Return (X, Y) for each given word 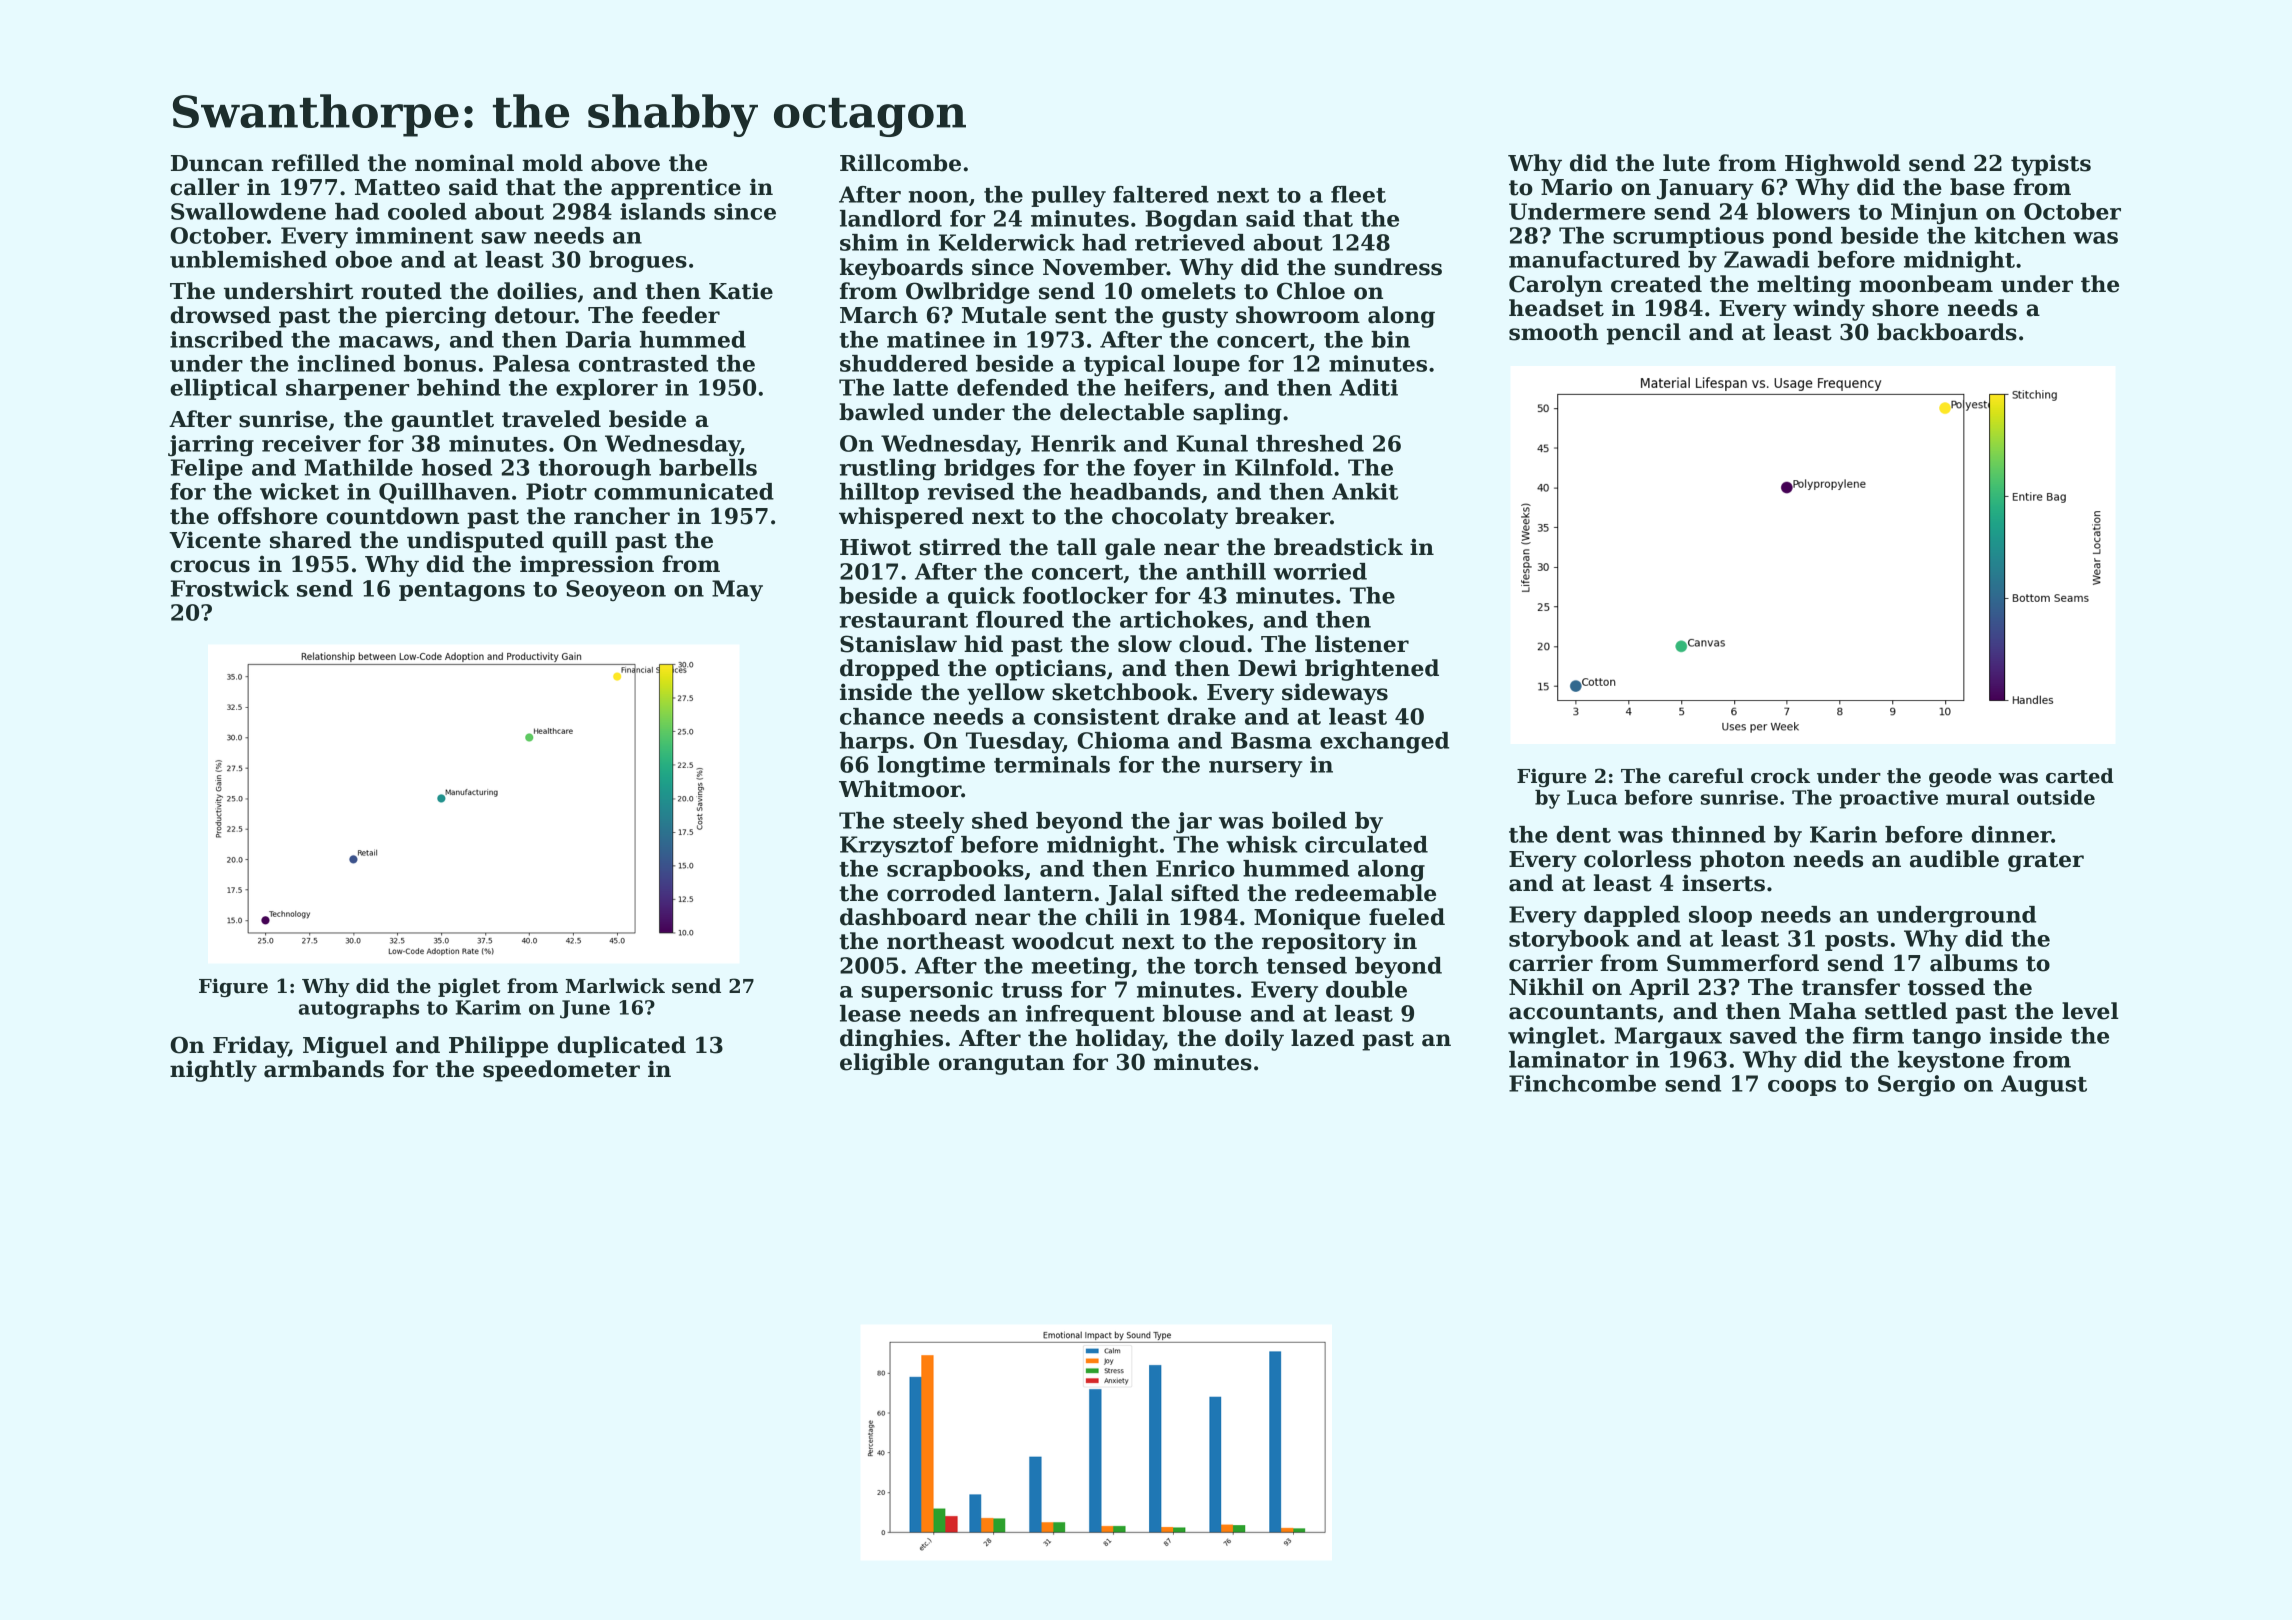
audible (1954, 859)
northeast (945, 941)
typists (2051, 165)
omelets (1188, 291)
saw (504, 238)
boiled (1309, 820)
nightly (213, 1071)
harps (873, 742)
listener (1362, 644)
